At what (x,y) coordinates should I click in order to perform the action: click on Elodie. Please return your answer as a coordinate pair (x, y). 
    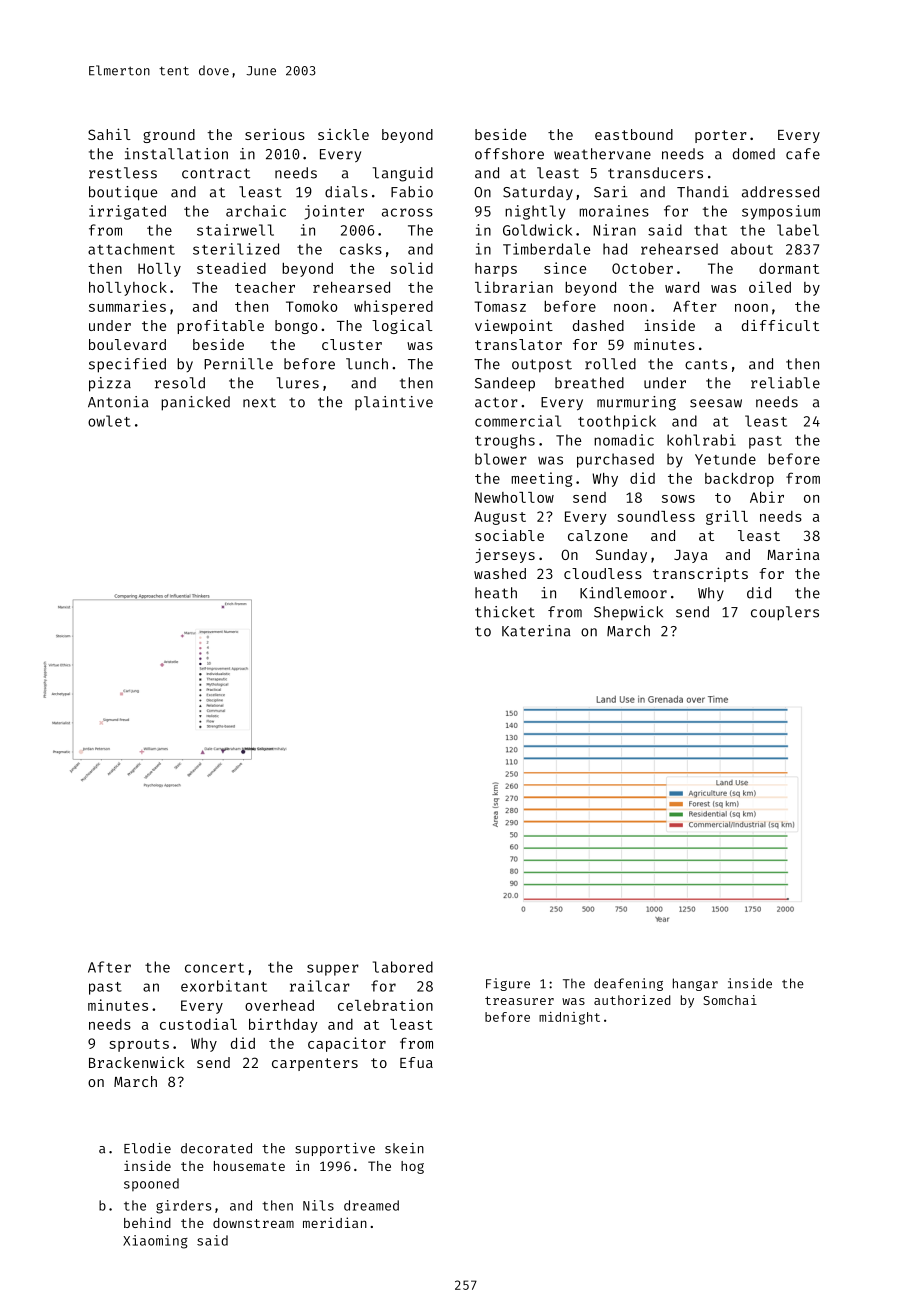
    Looking at the image, I should click on (147, 1148).
